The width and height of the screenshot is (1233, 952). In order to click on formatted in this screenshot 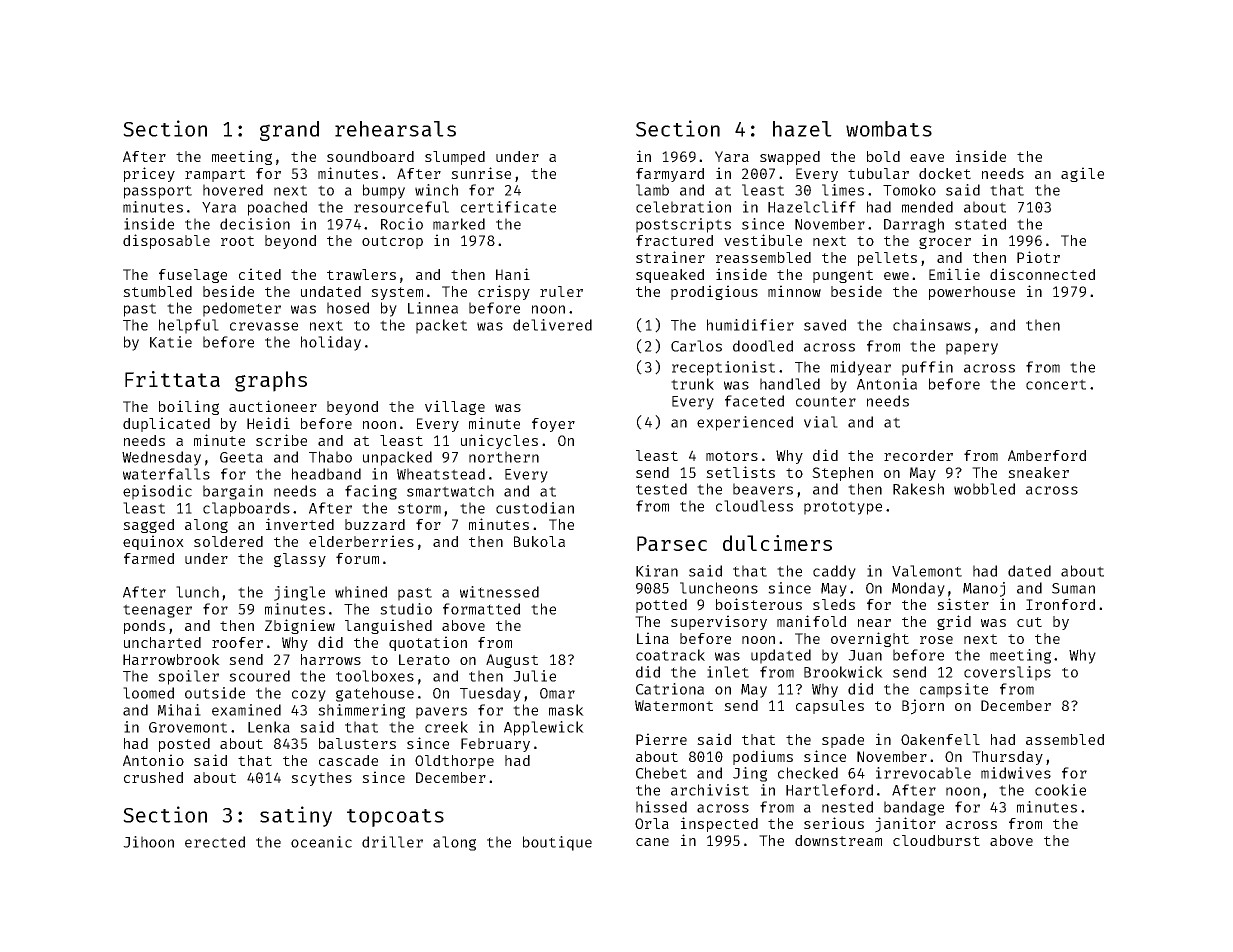, I will do `click(481, 609)`.
